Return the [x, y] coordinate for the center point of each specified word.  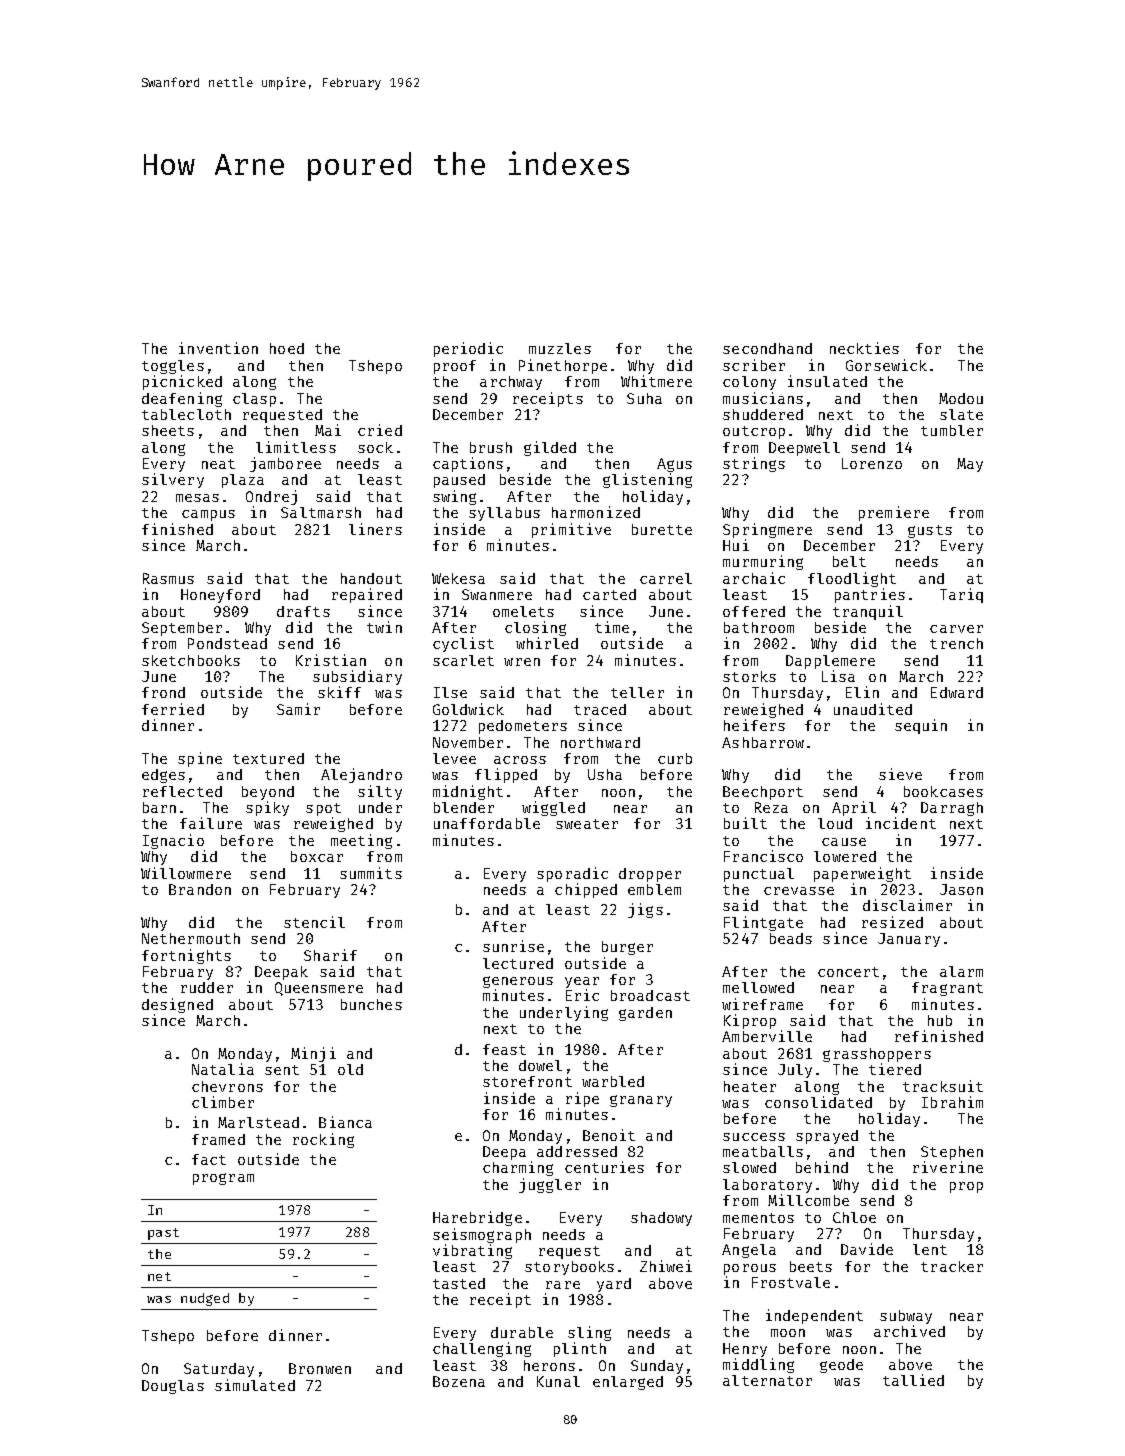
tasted [459, 1283]
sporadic [572, 874]
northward [600, 742]
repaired [367, 595]
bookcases [943, 791]
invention [218, 348]
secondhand [767, 348]
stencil [314, 922]
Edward [957, 692]
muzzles [560, 348]
